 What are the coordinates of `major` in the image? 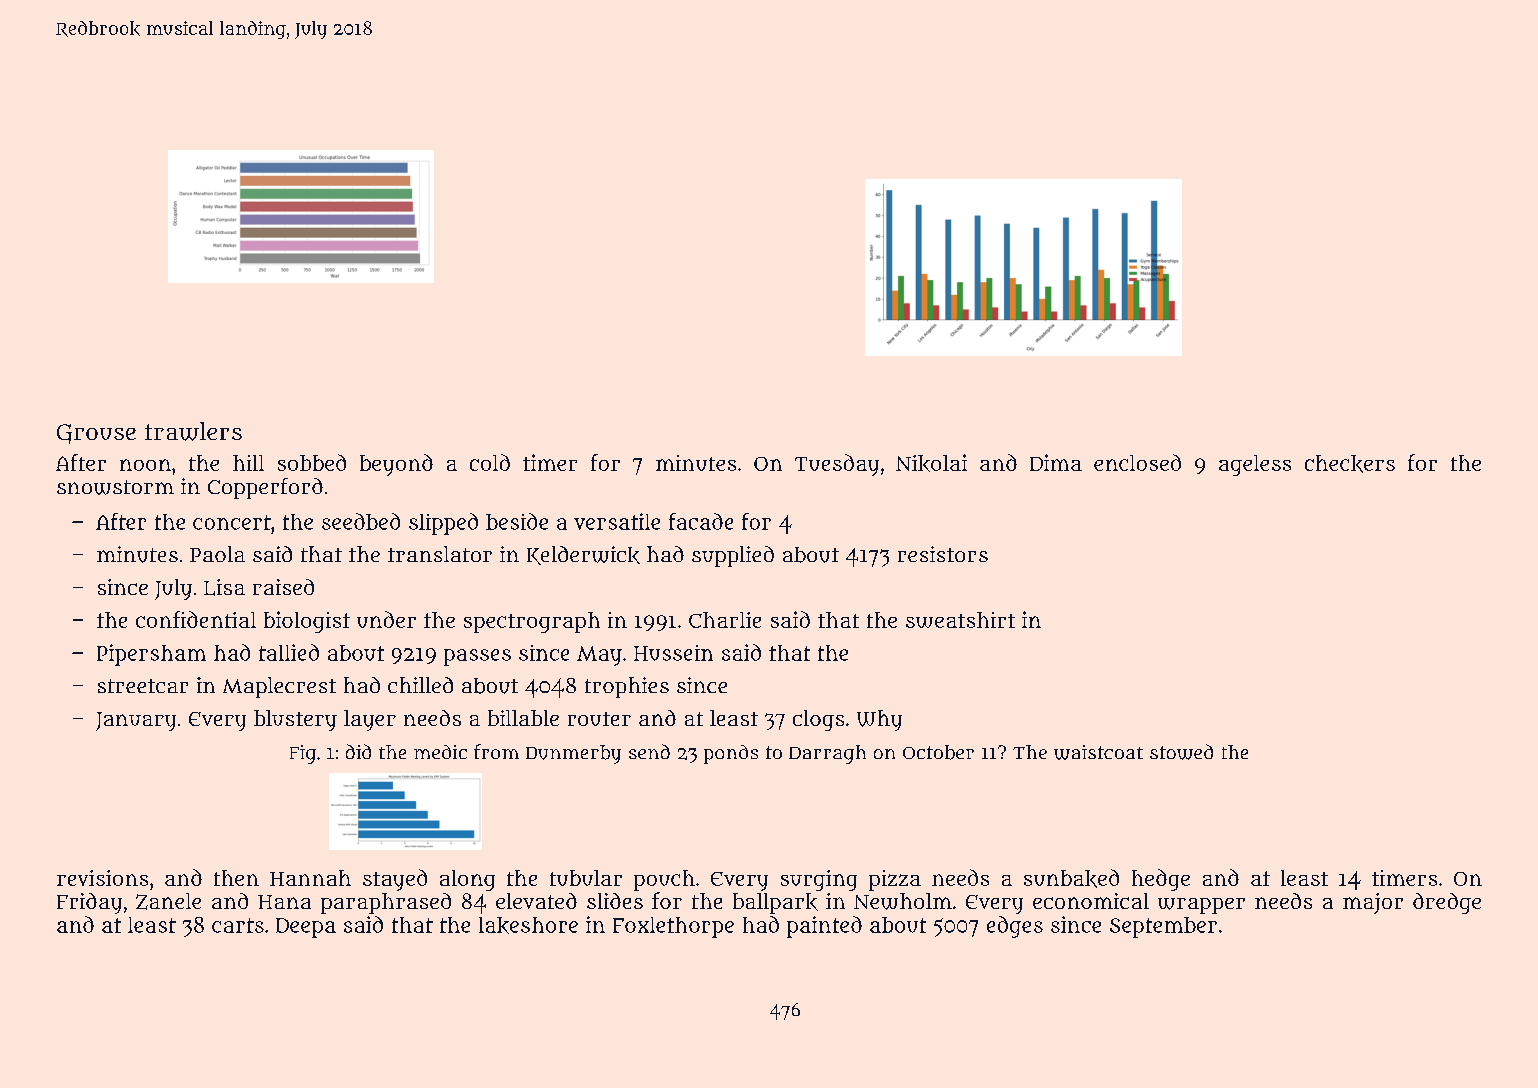 It's located at (1373, 903).
